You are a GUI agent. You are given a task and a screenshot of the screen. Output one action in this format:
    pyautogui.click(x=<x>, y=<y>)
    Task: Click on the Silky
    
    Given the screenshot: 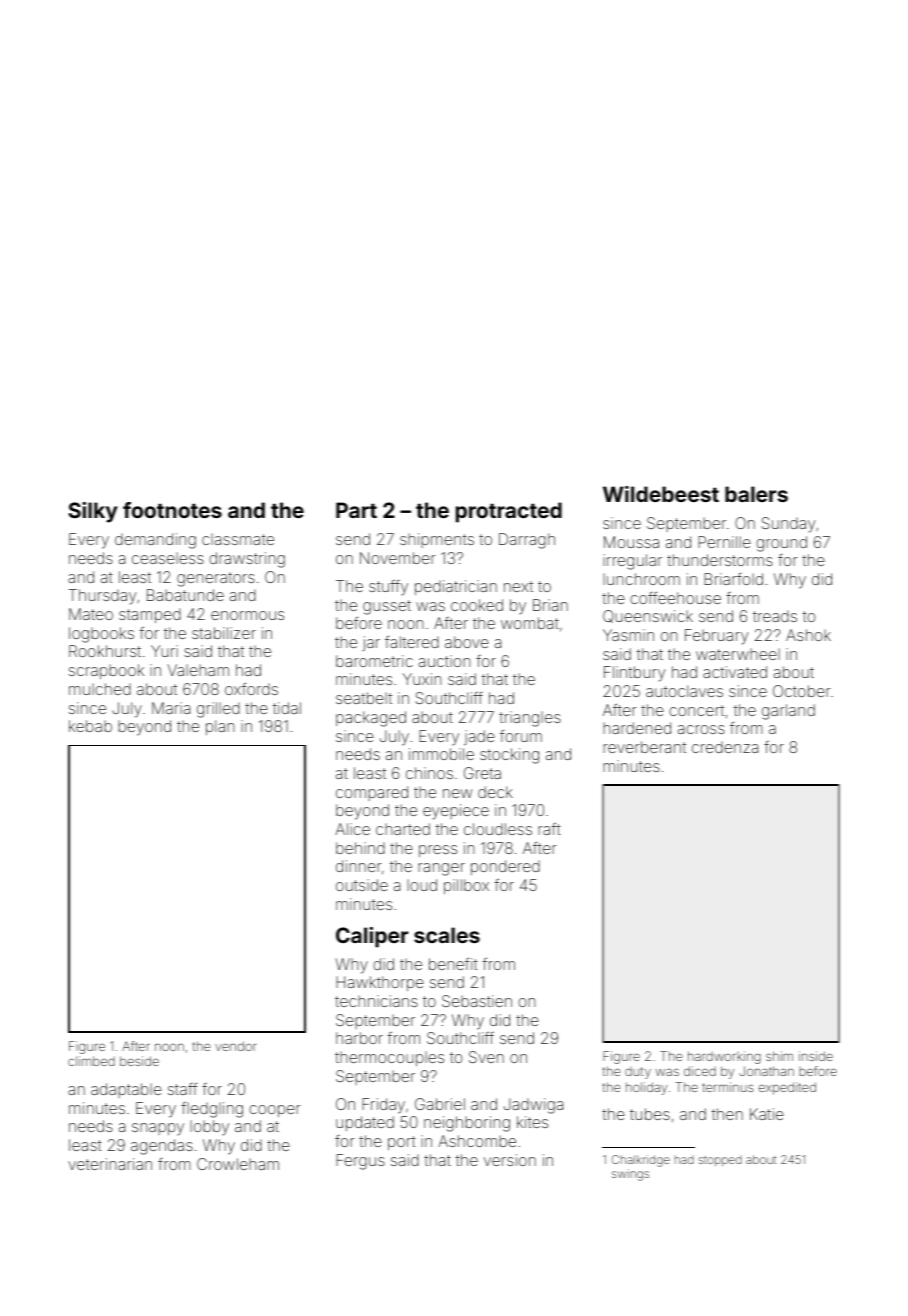 What is the action you would take?
    pyautogui.click(x=93, y=512)
